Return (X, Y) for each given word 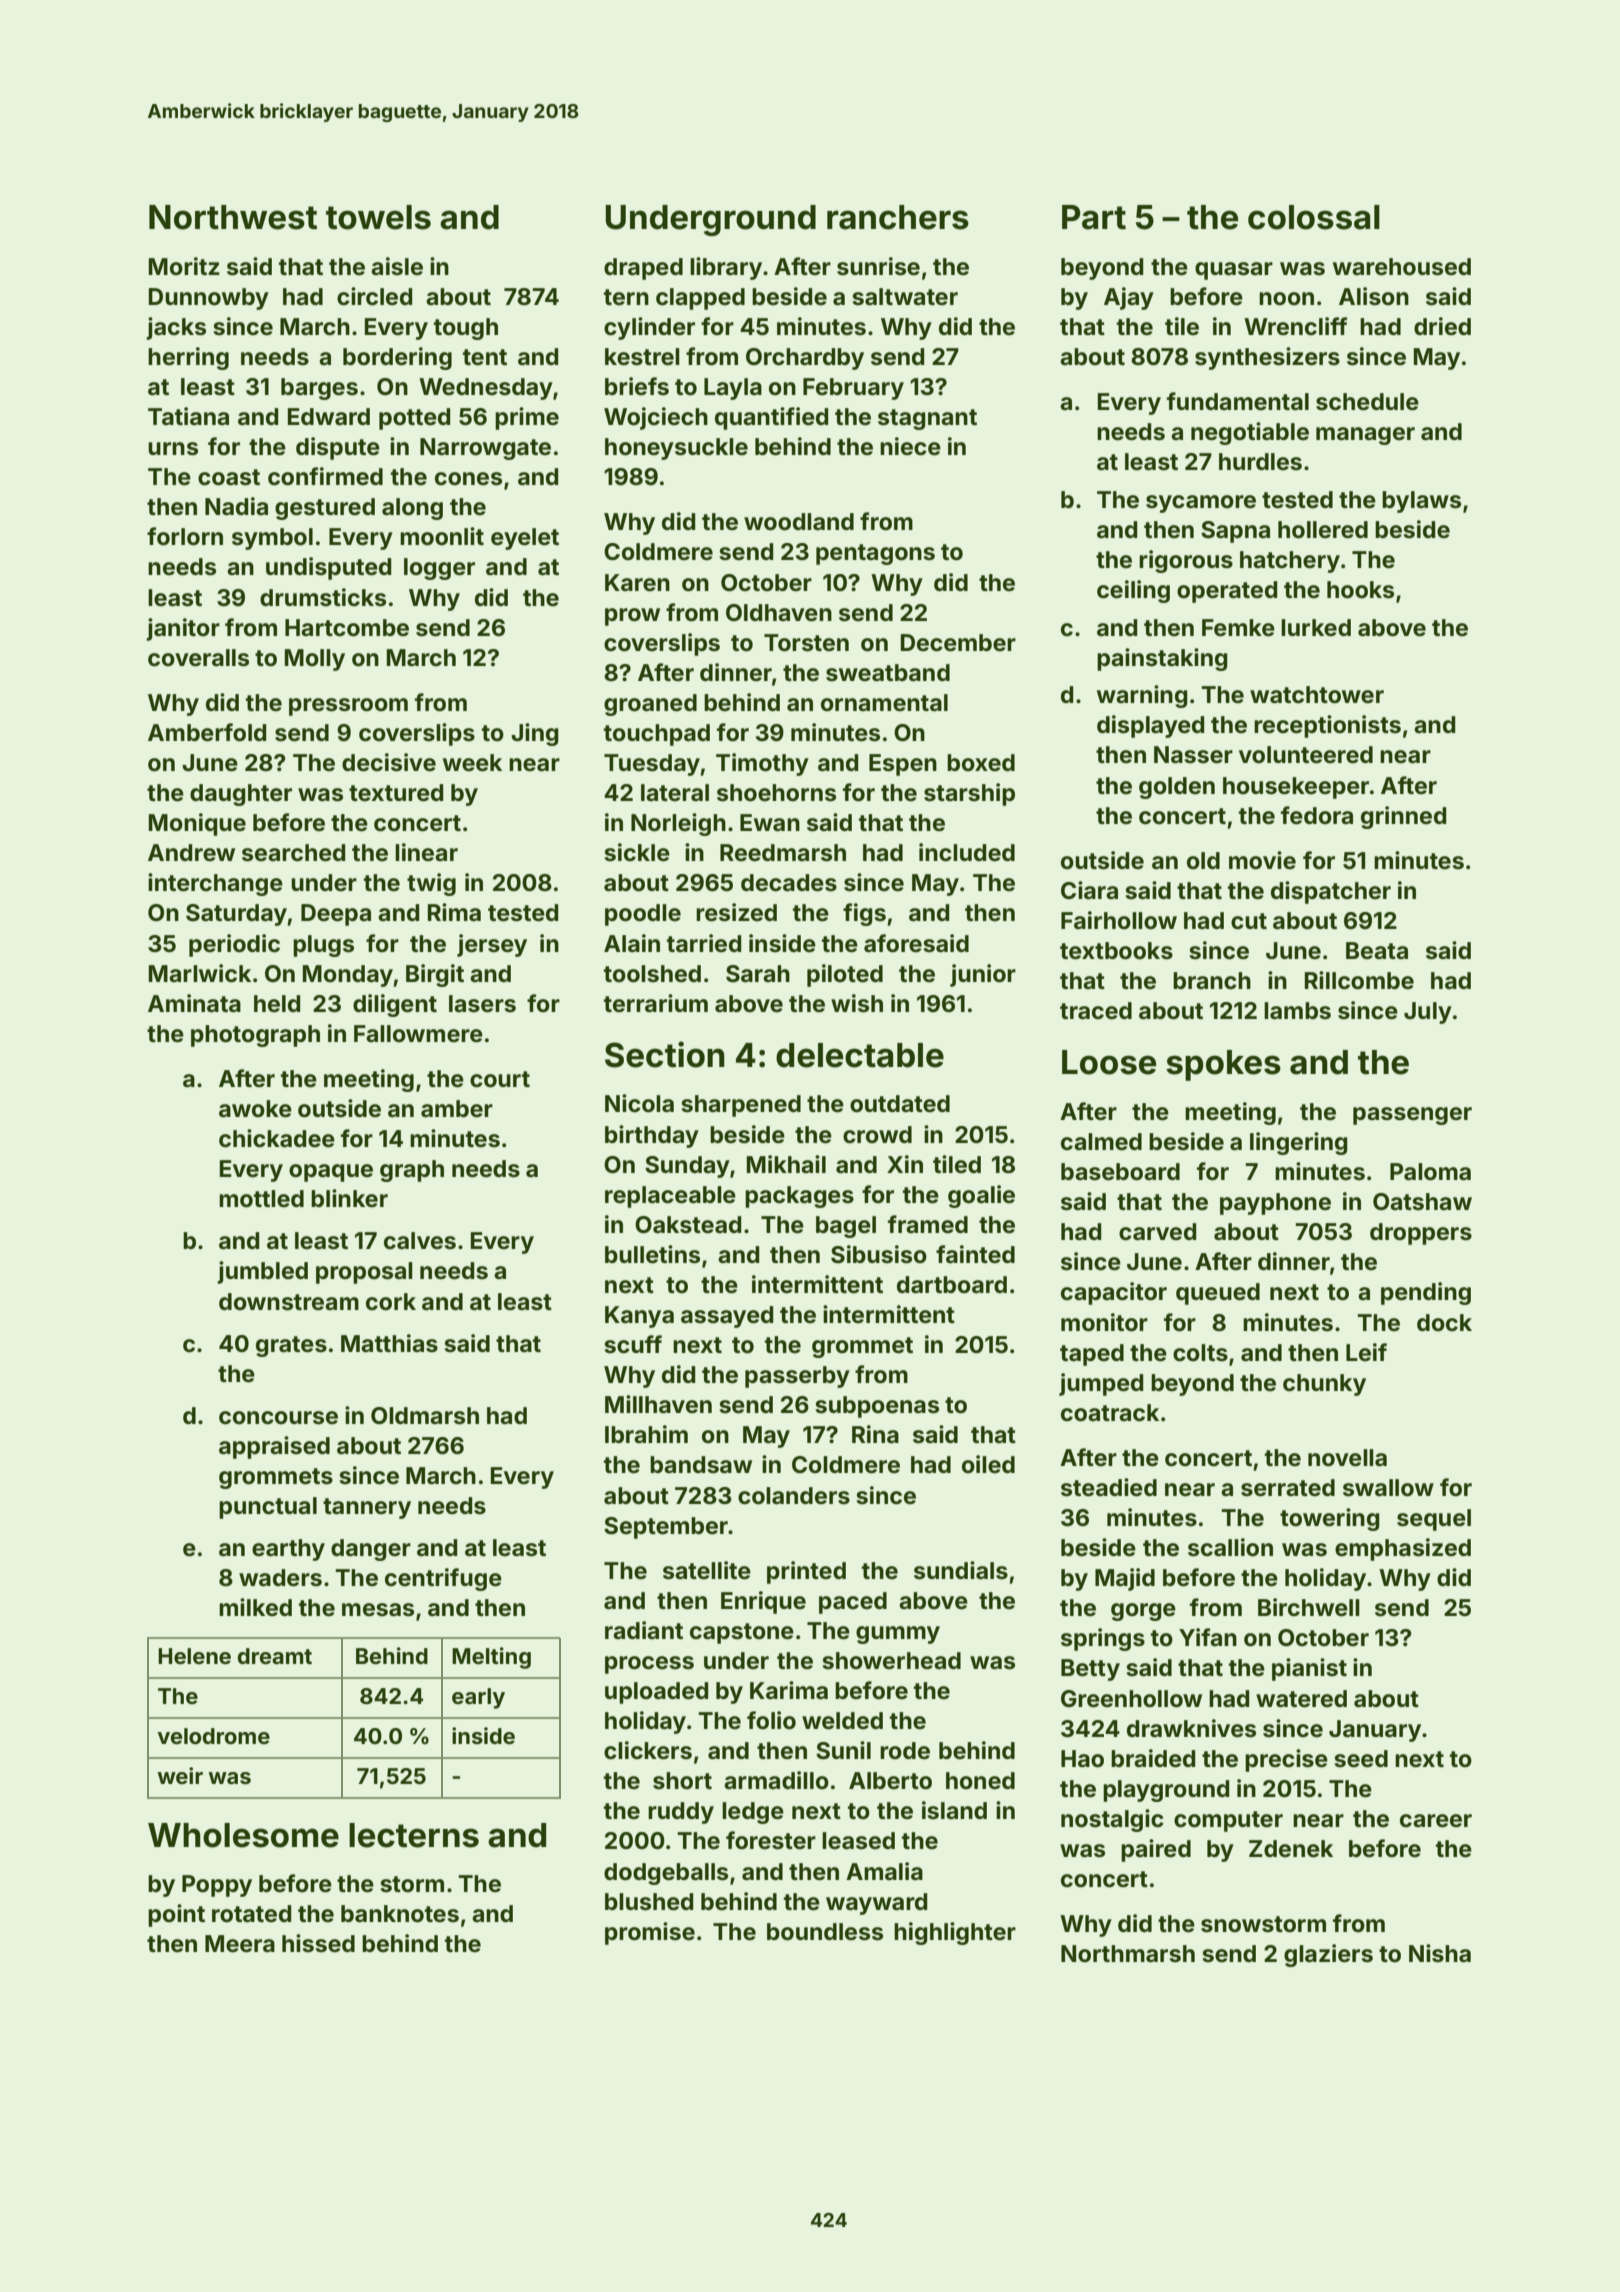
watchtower (1317, 695)
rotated (251, 1914)
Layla (733, 389)
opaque (331, 1173)
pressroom (348, 707)
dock (1444, 1323)
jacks (176, 328)
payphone (1275, 1204)
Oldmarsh (425, 1416)
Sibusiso (879, 1254)
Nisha (1440, 1953)
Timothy (762, 764)
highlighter (955, 1933)
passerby (797, 1377)
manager (1365, 436)
